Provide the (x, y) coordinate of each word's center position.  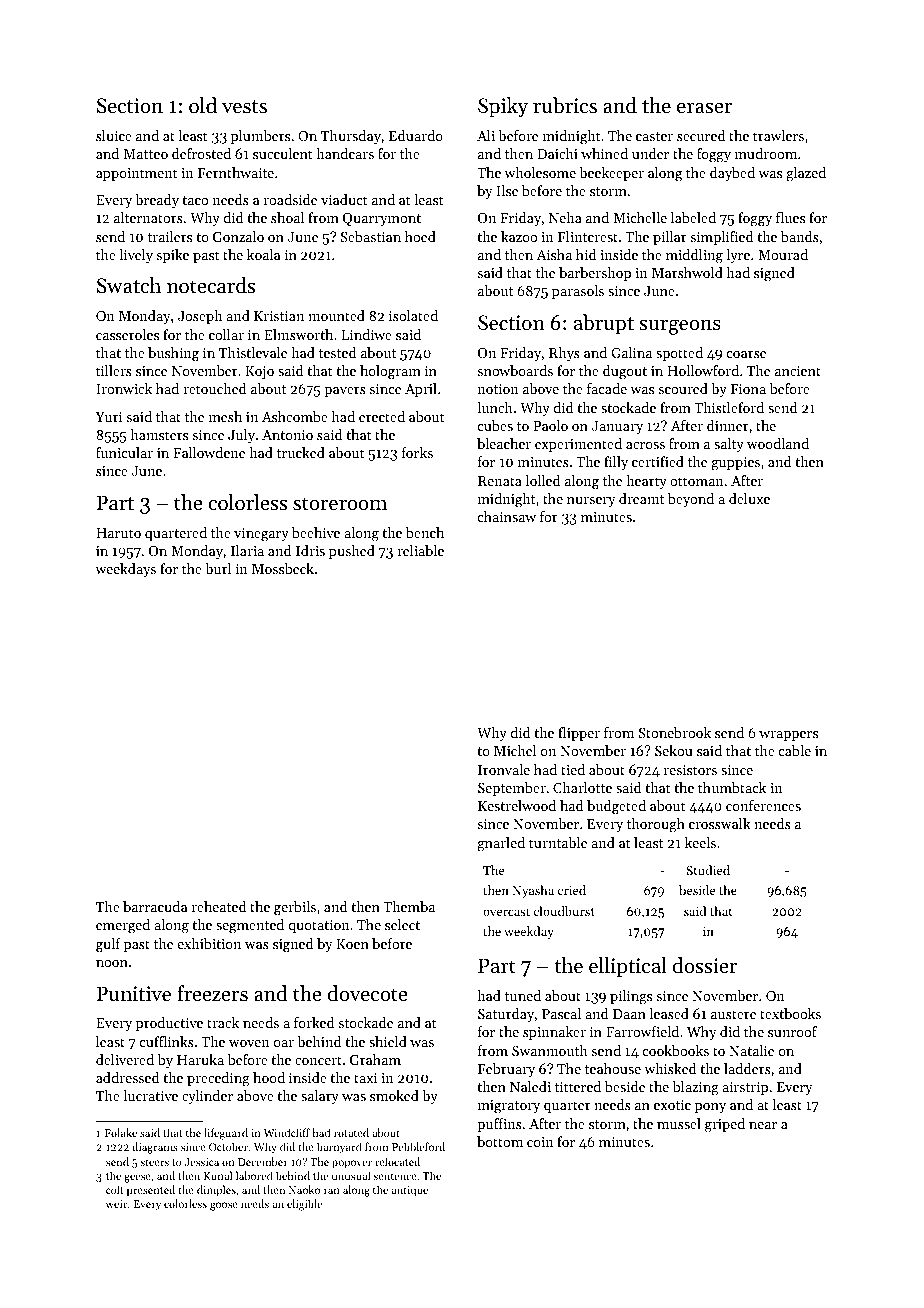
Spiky (503, 107)
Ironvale (504, 769)
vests (244, 107)
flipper (579, 734)
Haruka (200, 1059)
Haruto (118, 533)
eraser (704, 108)
